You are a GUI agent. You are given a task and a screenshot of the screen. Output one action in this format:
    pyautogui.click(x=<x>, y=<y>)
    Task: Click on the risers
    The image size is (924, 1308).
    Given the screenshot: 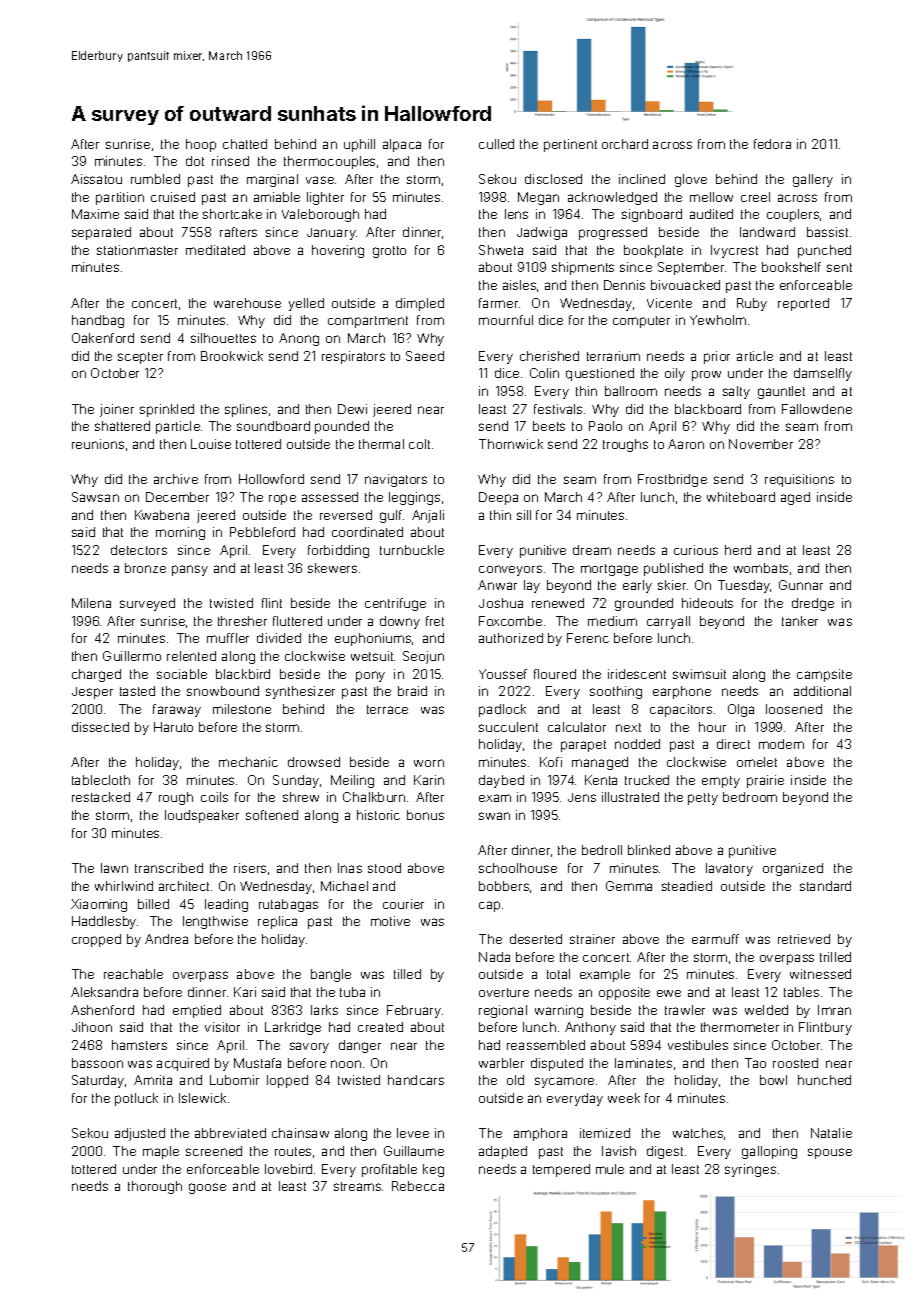 What is the action you would take?
    pyautogui.click(x=250, y=868)
